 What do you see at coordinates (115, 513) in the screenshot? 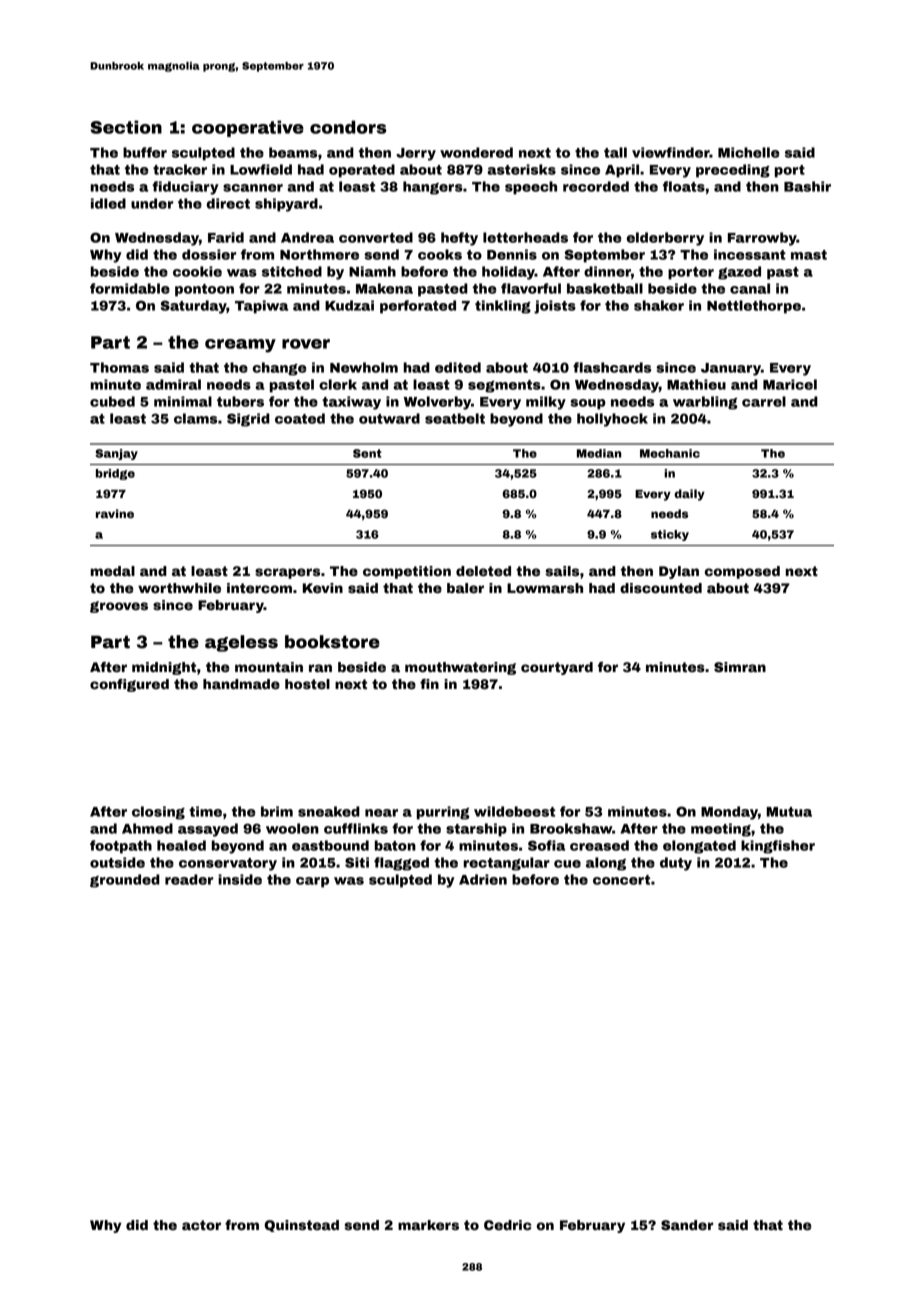
I see `ravine` at bounding box center [115, 513].
